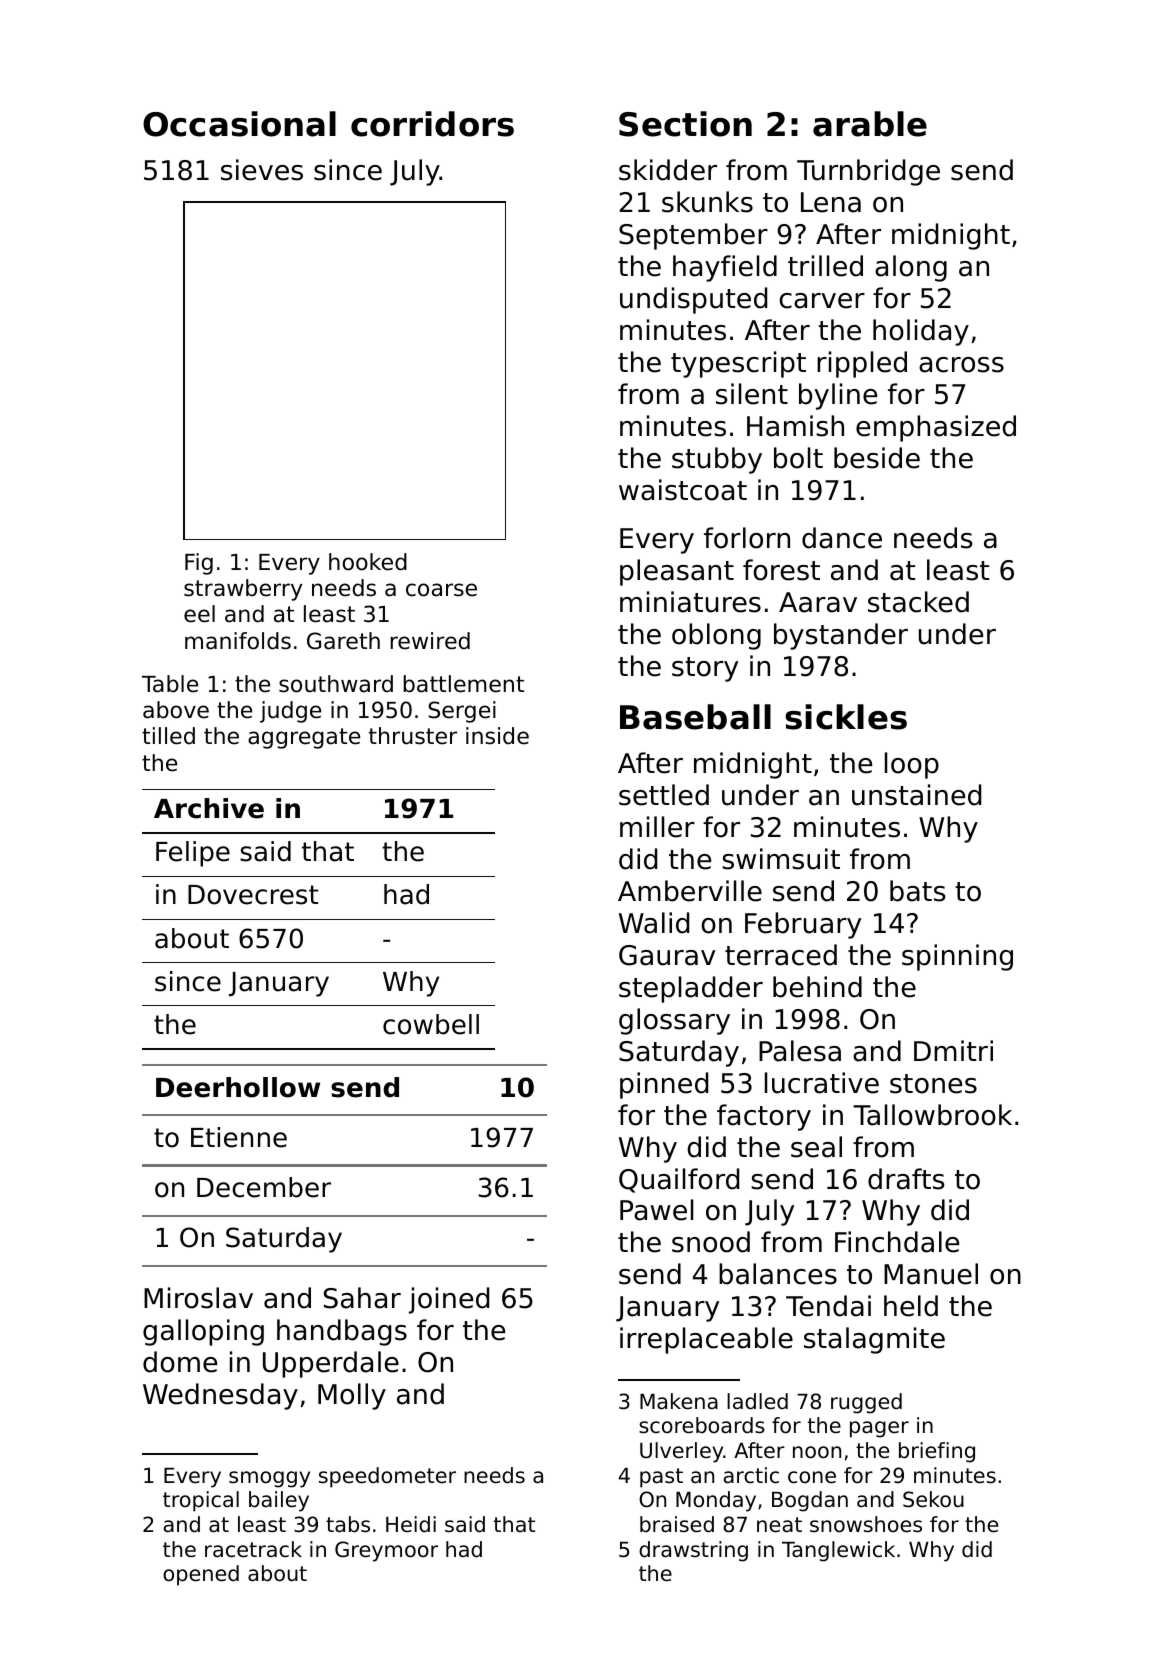 The width and height of the screenshot is (1165, 1654). I want to click on braised, so click(677, 1524).
